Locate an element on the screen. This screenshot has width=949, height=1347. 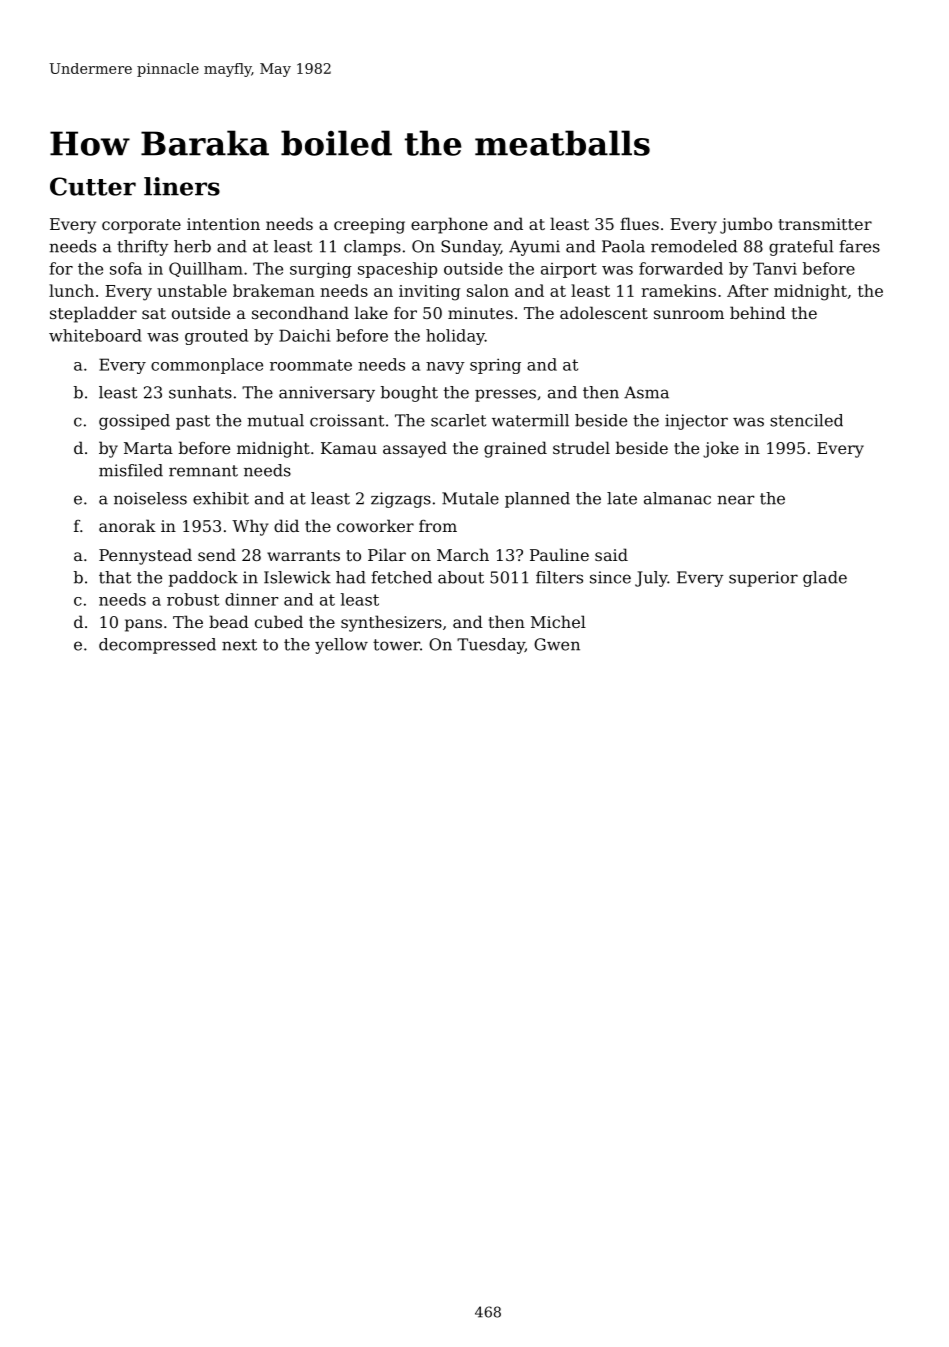
liners is located at coordinates (182, 186).
